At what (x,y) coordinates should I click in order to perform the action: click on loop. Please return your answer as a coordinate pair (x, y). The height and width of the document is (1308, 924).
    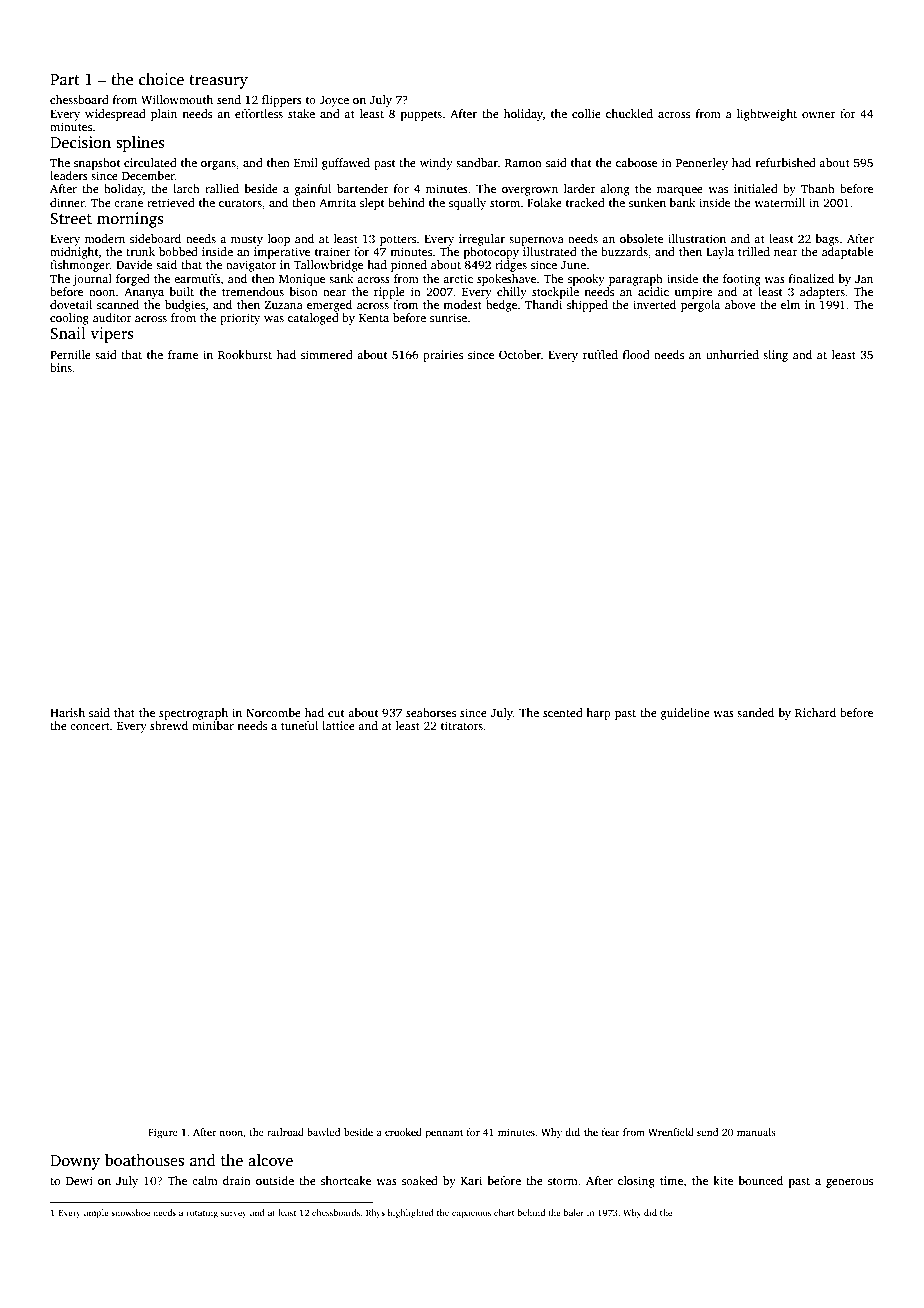
    Looking at the image, I should click on (279, 240).
